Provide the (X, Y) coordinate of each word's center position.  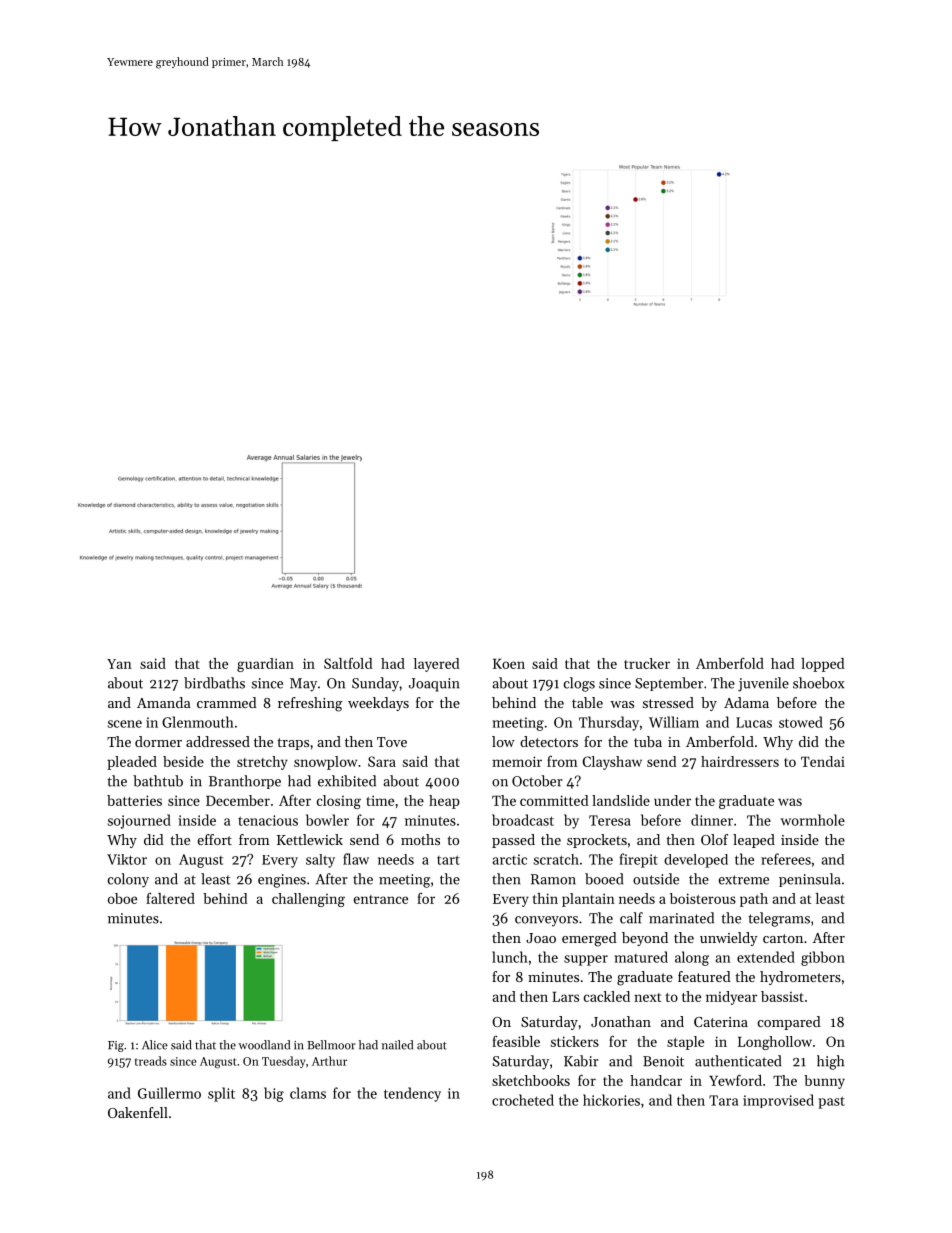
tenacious (268, 820)
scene (125, 724)
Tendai (823, 761)
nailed (397, 1045)
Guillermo (169, 1093)
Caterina (721, 1022)
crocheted (523, 1100)
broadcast (523, 820)
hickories (611, 1100)
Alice (155, 1045)
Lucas (754, 722)
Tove (392, 742)
